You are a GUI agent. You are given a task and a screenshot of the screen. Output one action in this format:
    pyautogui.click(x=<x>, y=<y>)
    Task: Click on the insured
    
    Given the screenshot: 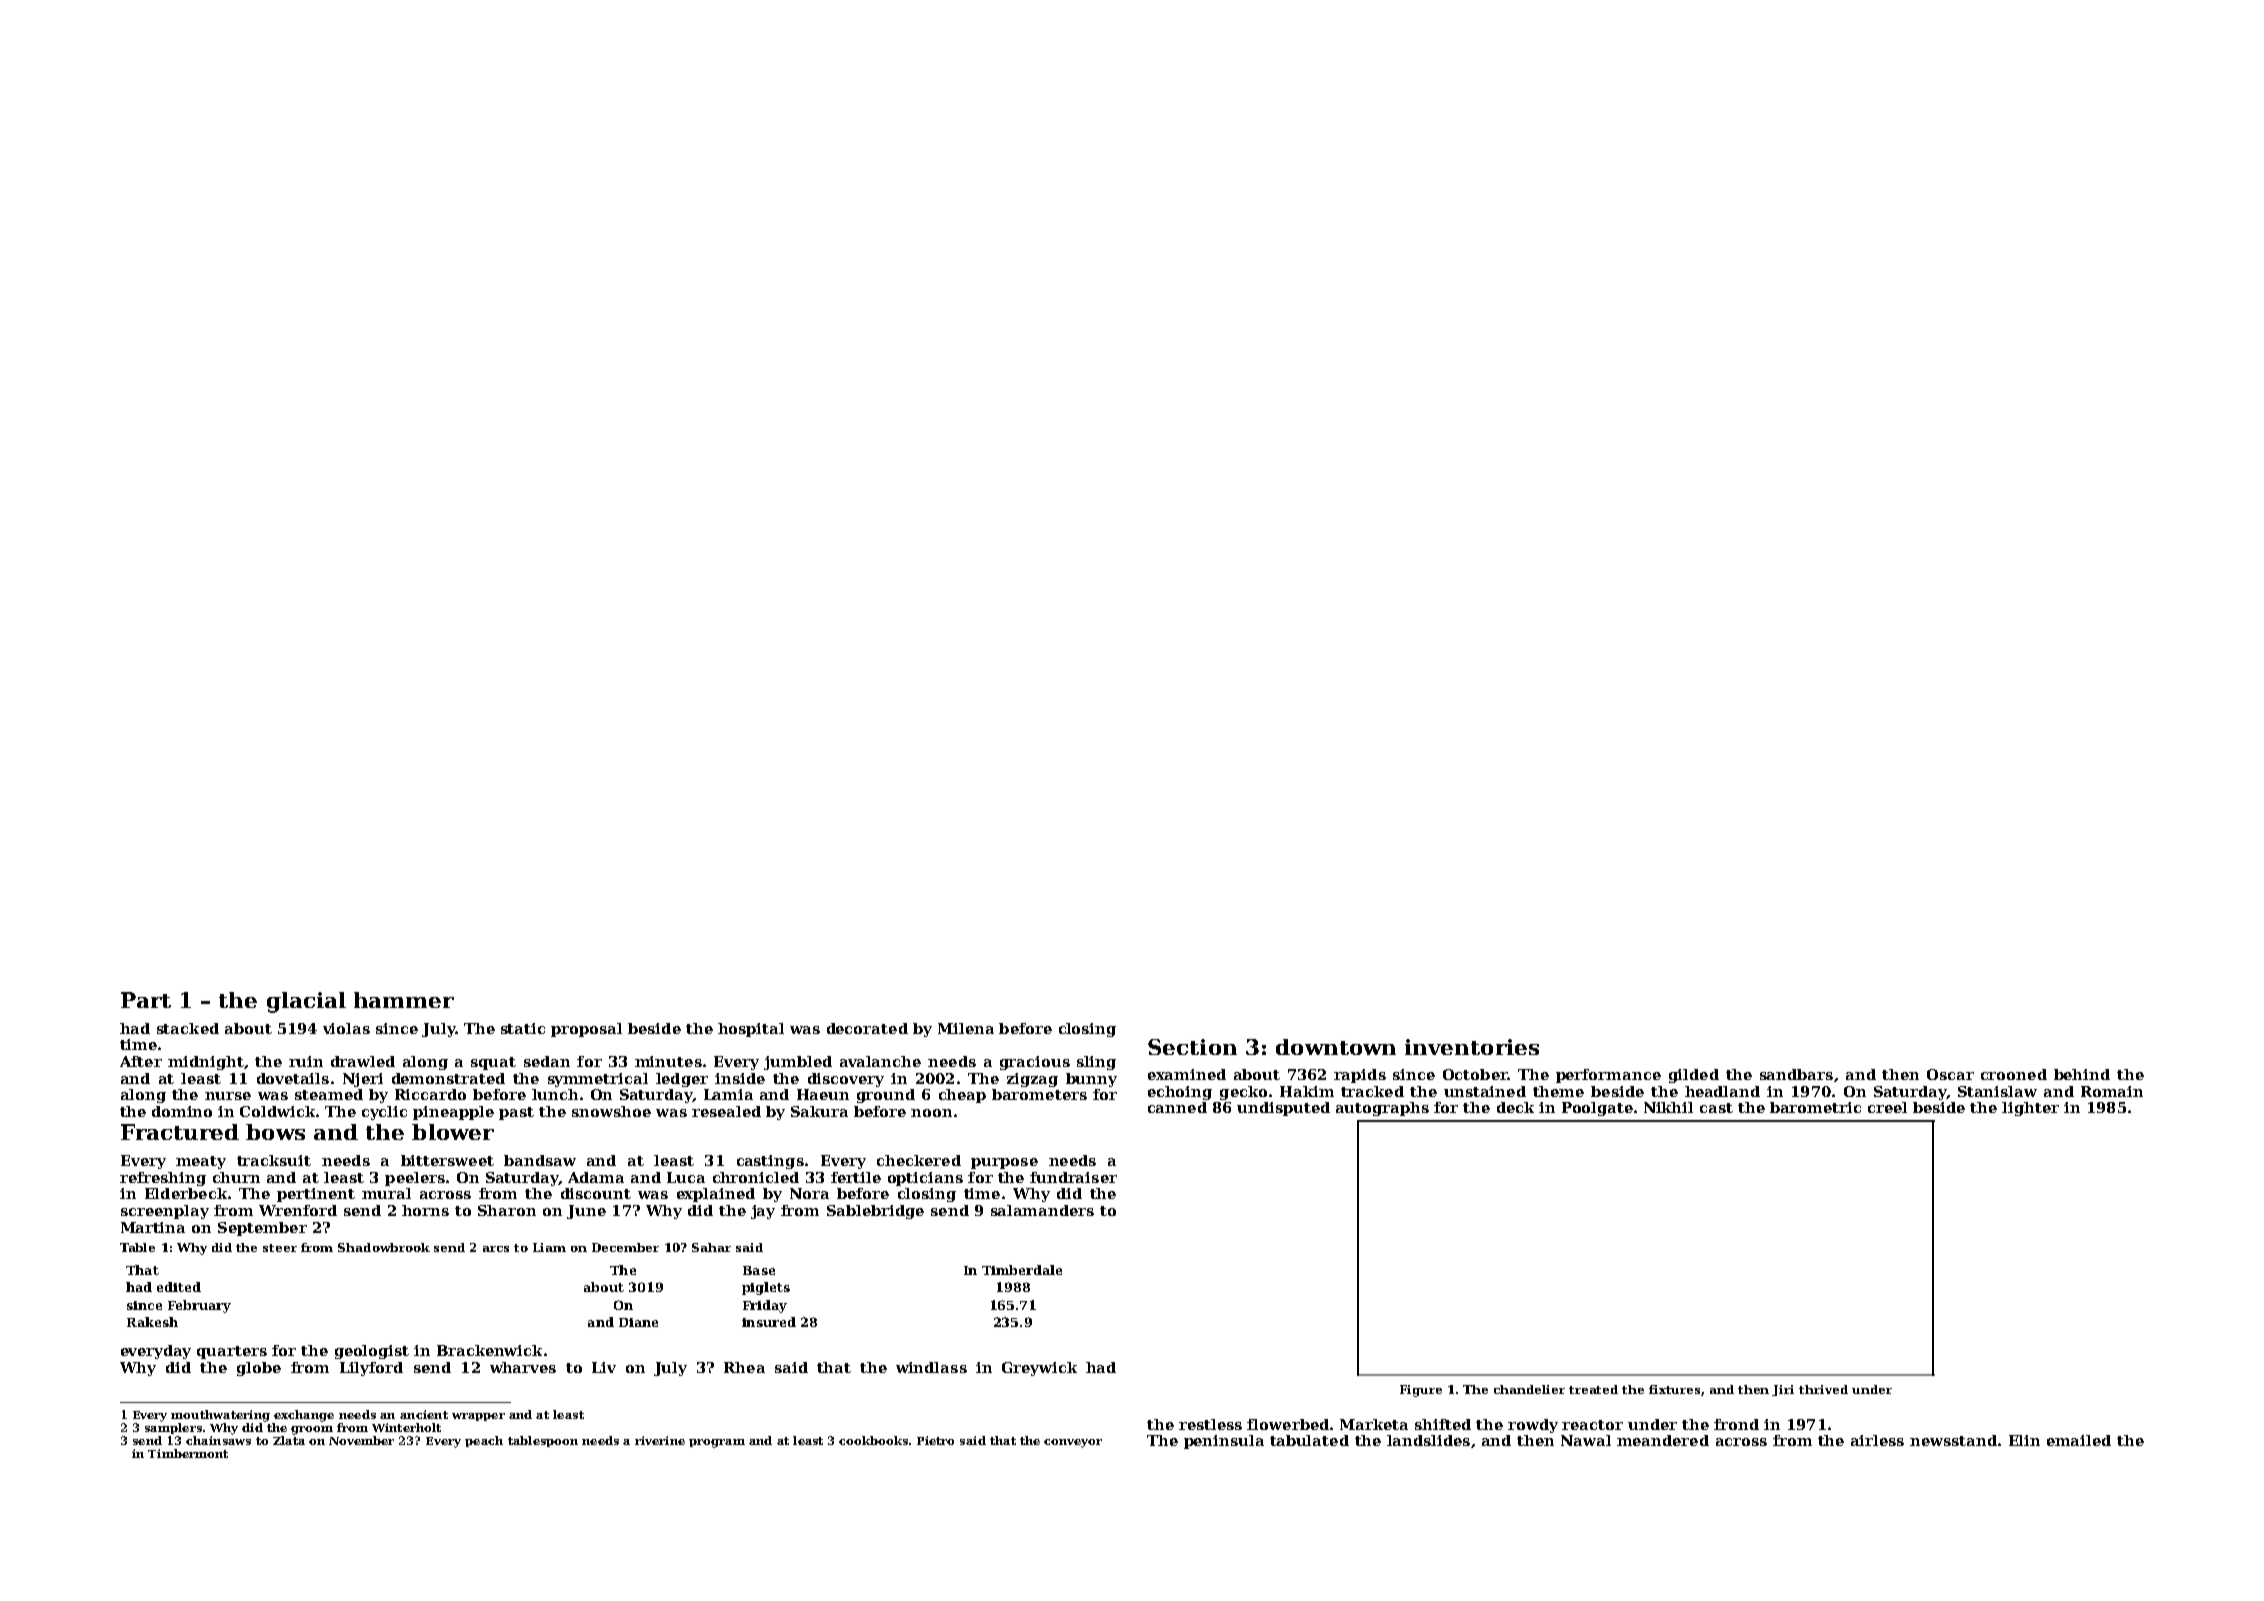 What is the action you would take?
    pyautogui.click(x=769, y=1322)
